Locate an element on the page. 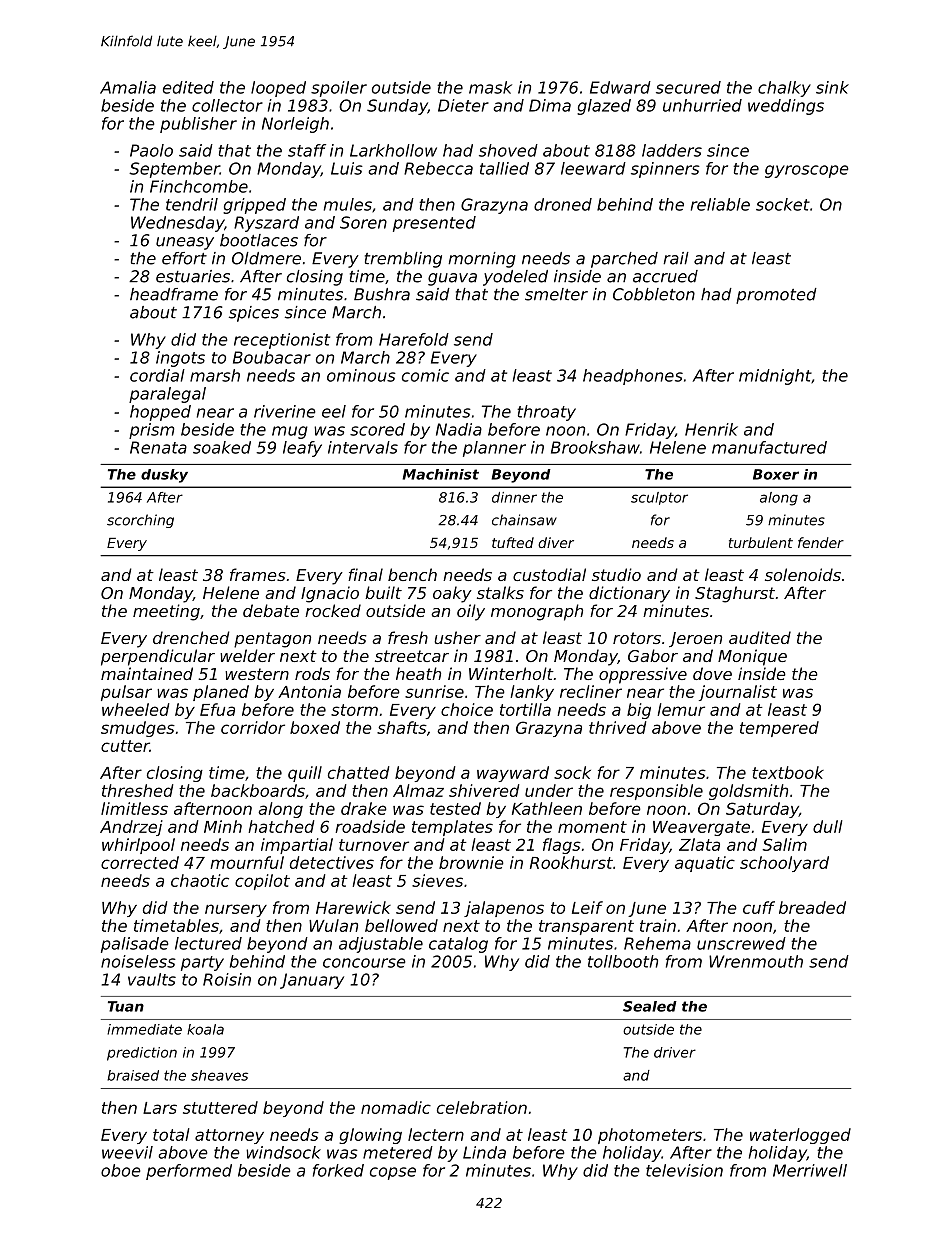 This page has height=1233, width=952. Linda is located at coordinates (484, 1152).
